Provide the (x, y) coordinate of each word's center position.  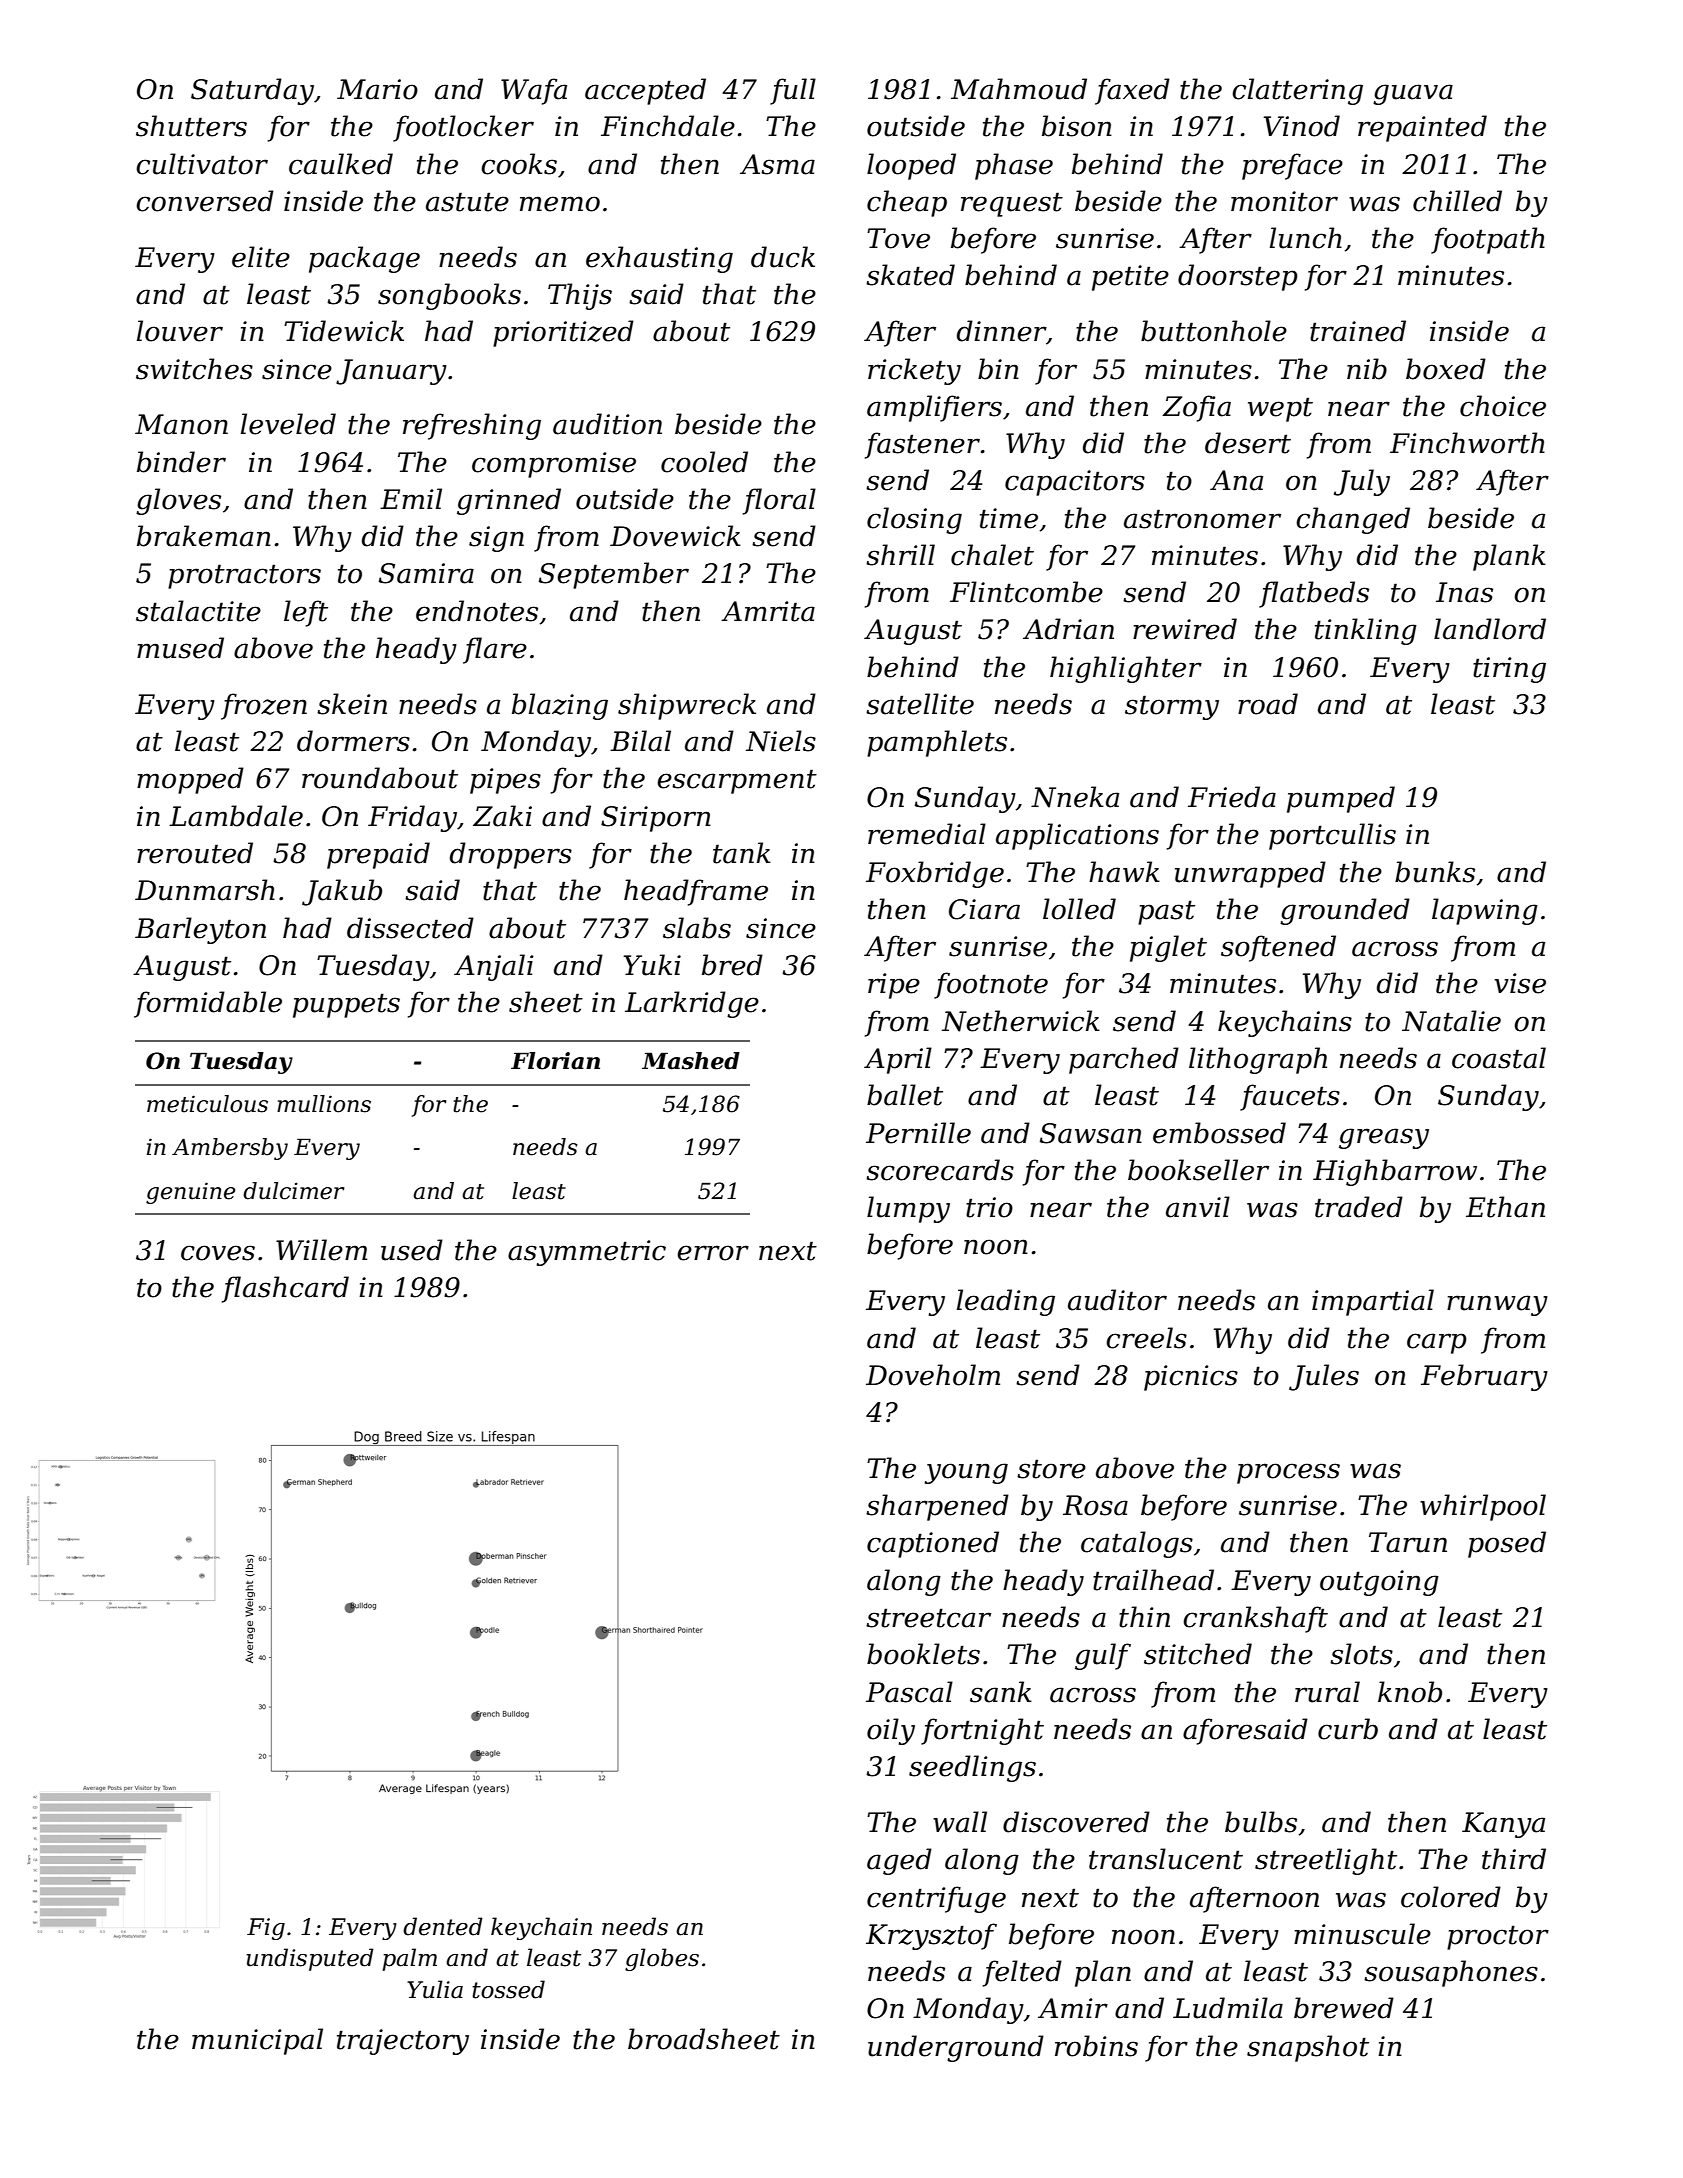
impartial (1373, 1302)
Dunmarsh (205, 890)
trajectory (403, 2042)
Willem (321, 1250)
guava (1413, 94)
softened (1278, 948)
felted (1022, 1973)
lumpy (908, 1209)
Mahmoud (1019, 89)
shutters (191, 126)
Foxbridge (935, 874)
